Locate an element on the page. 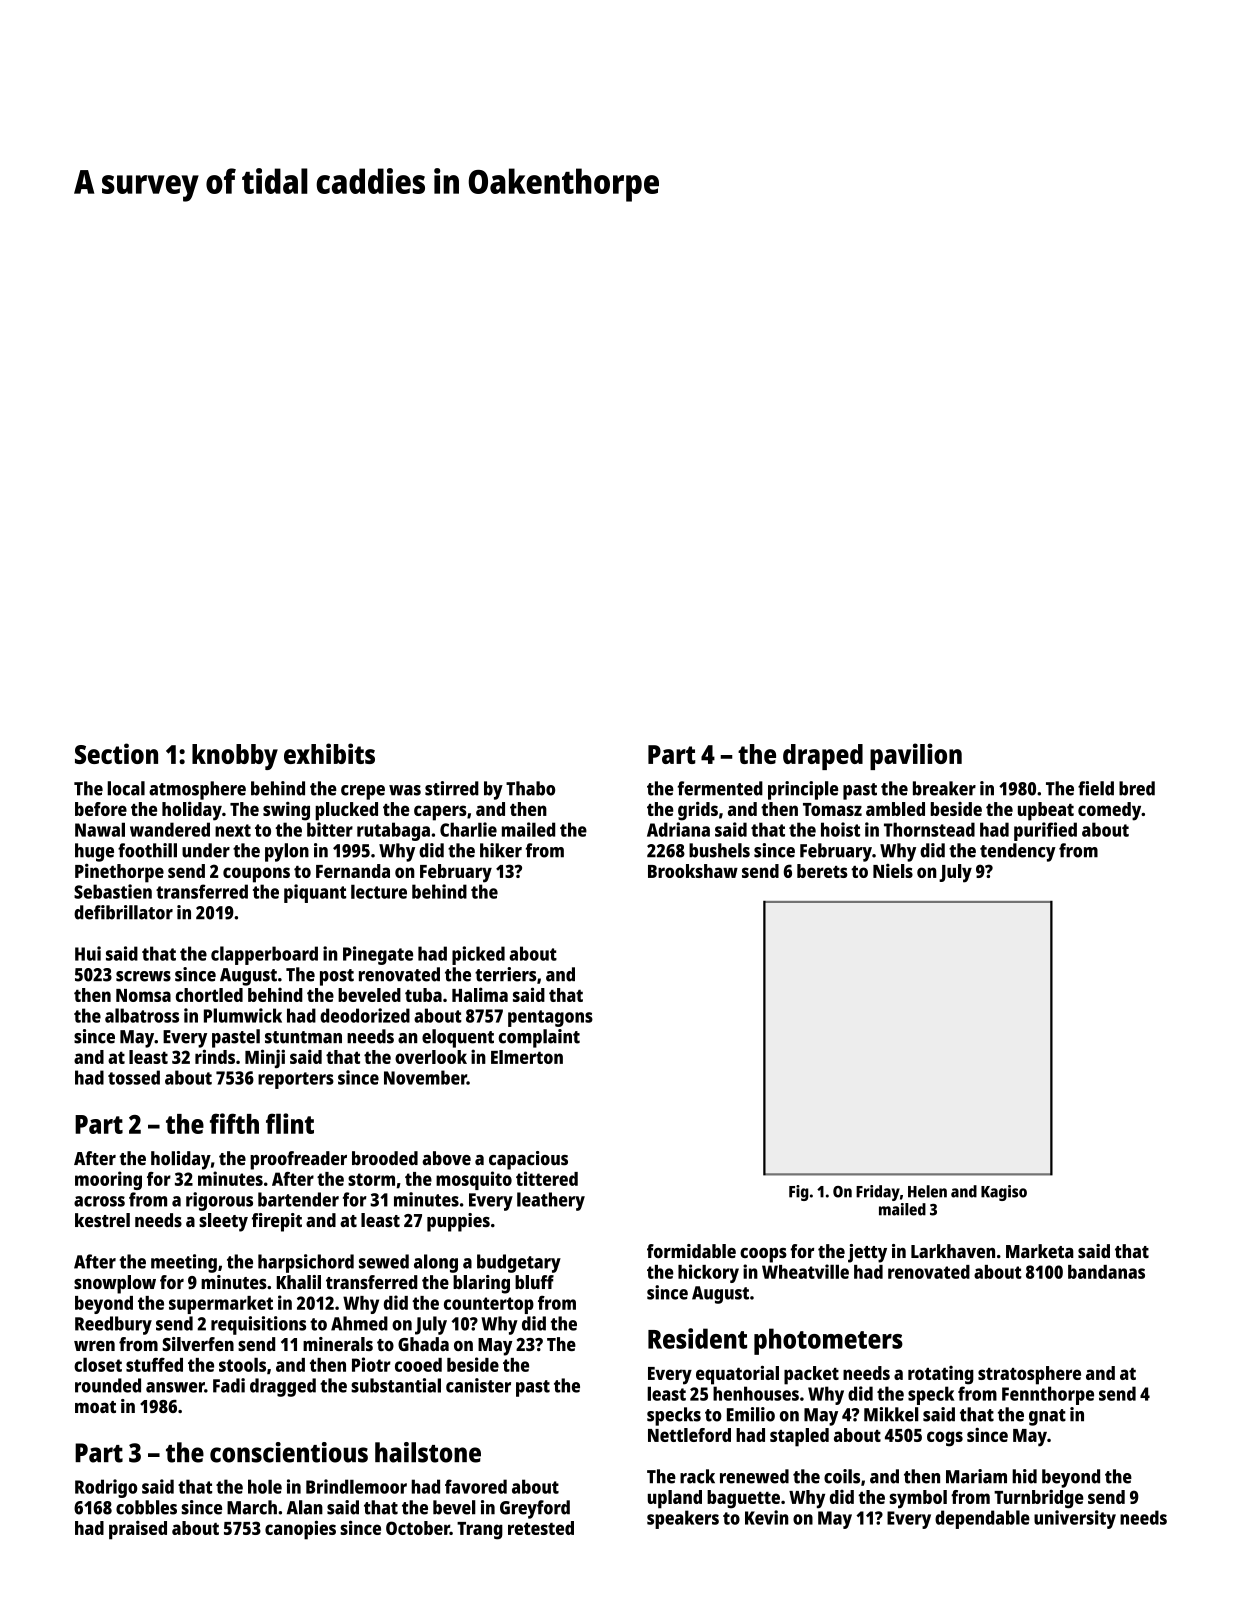 This image has width=1243, height=1609. field is located at coordinates (1096, 788).
